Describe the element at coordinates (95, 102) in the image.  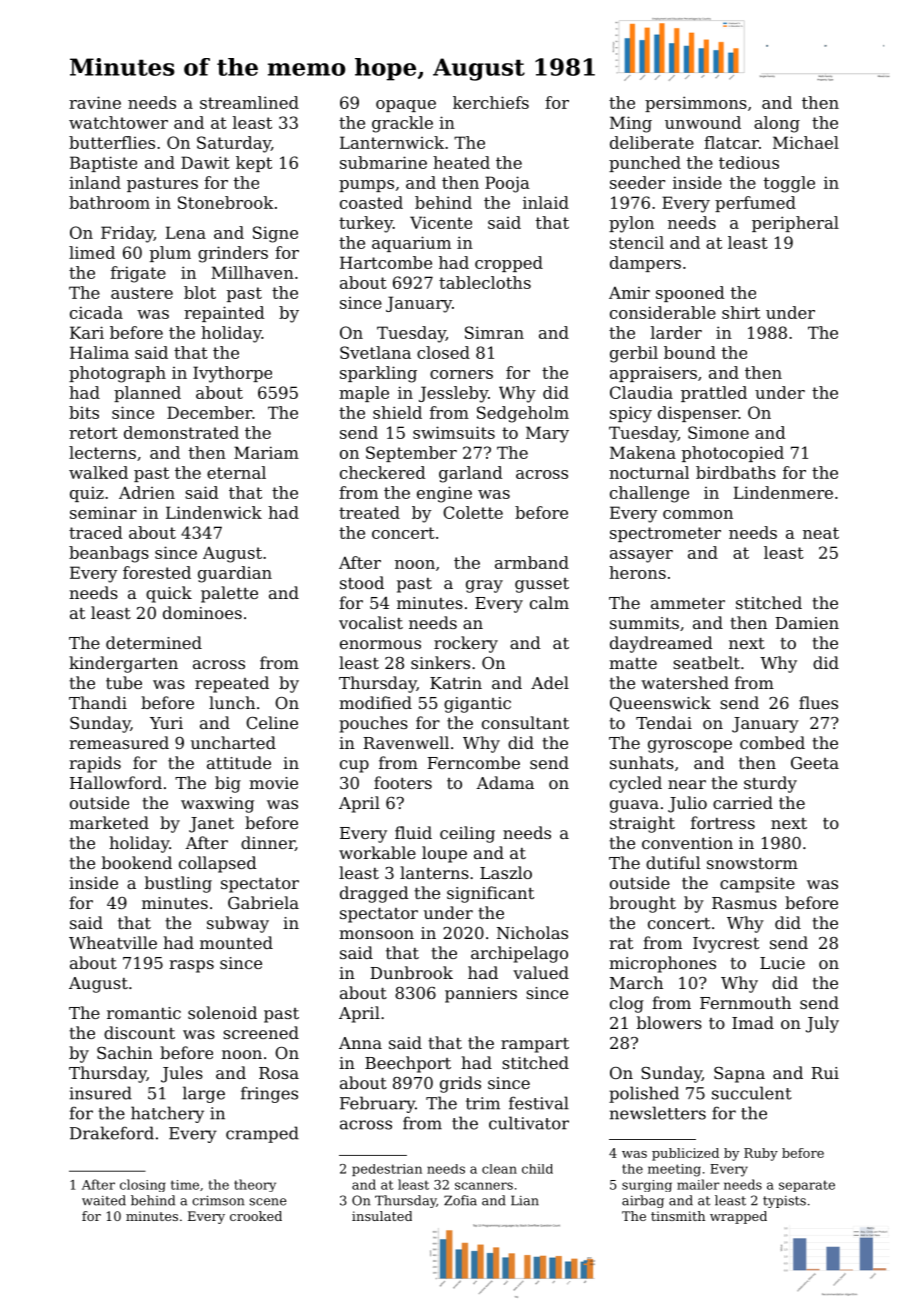
I see `ravine` at that location.
